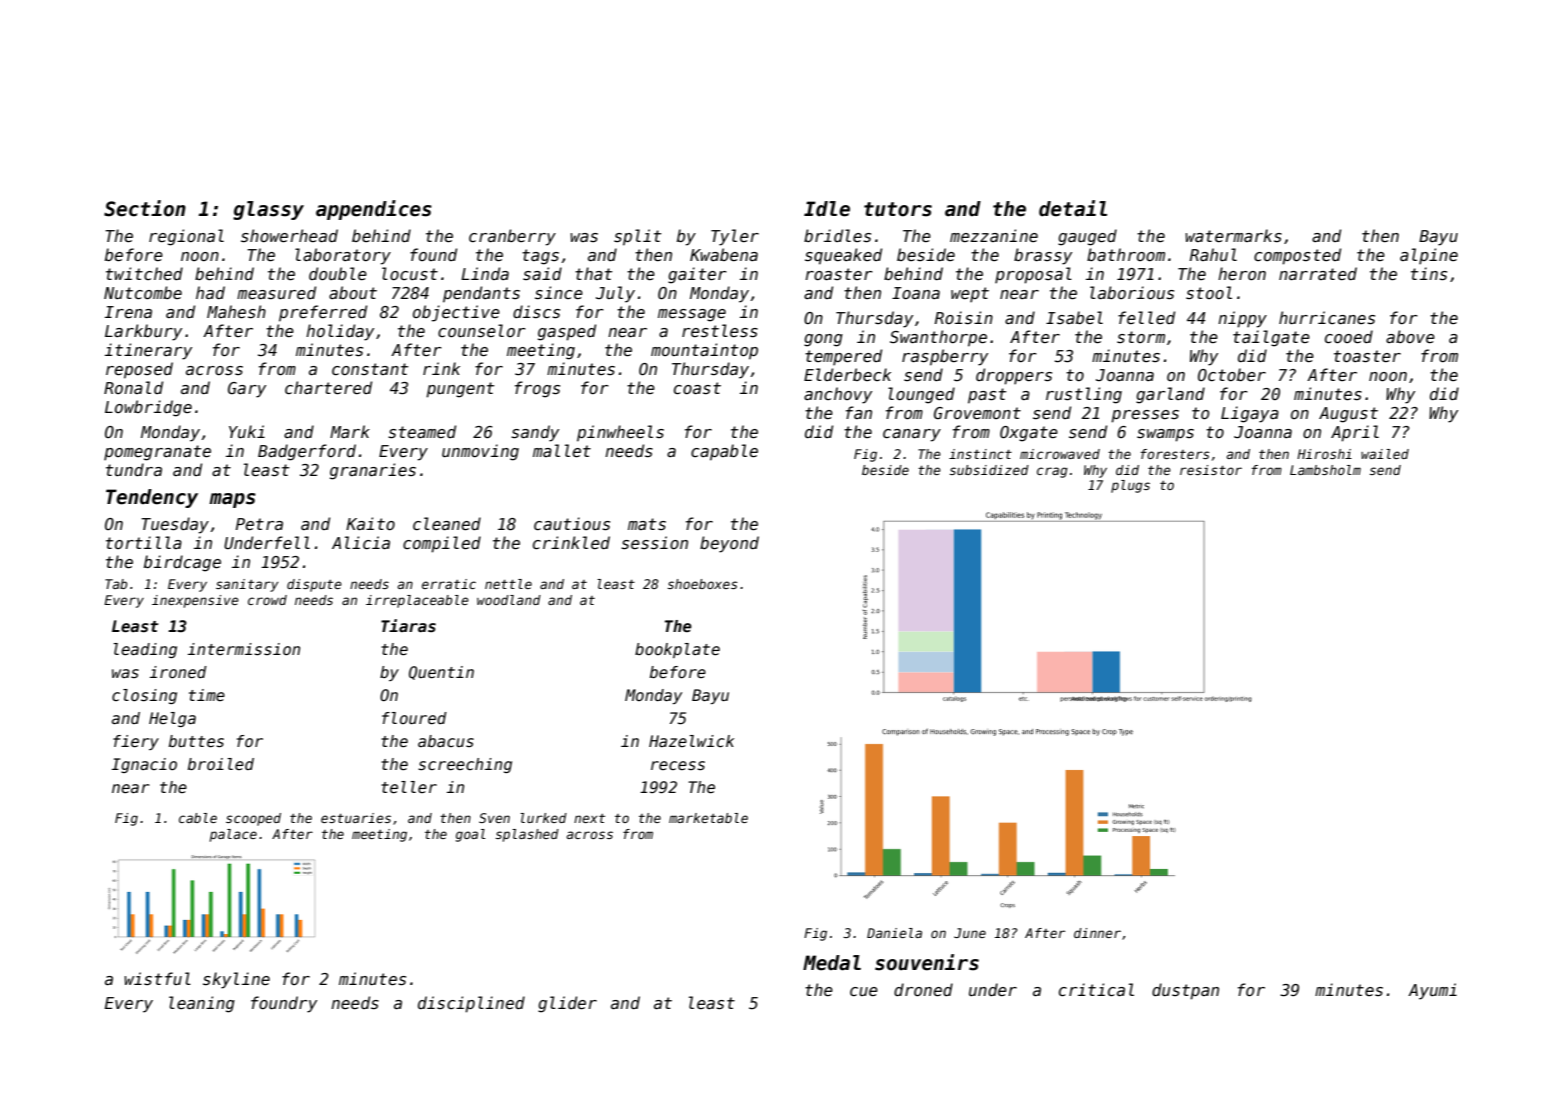 This document has width=1563, height=1105. Describe the element at coordinates (567, 1004) in the document. I see `glider` at that location.
